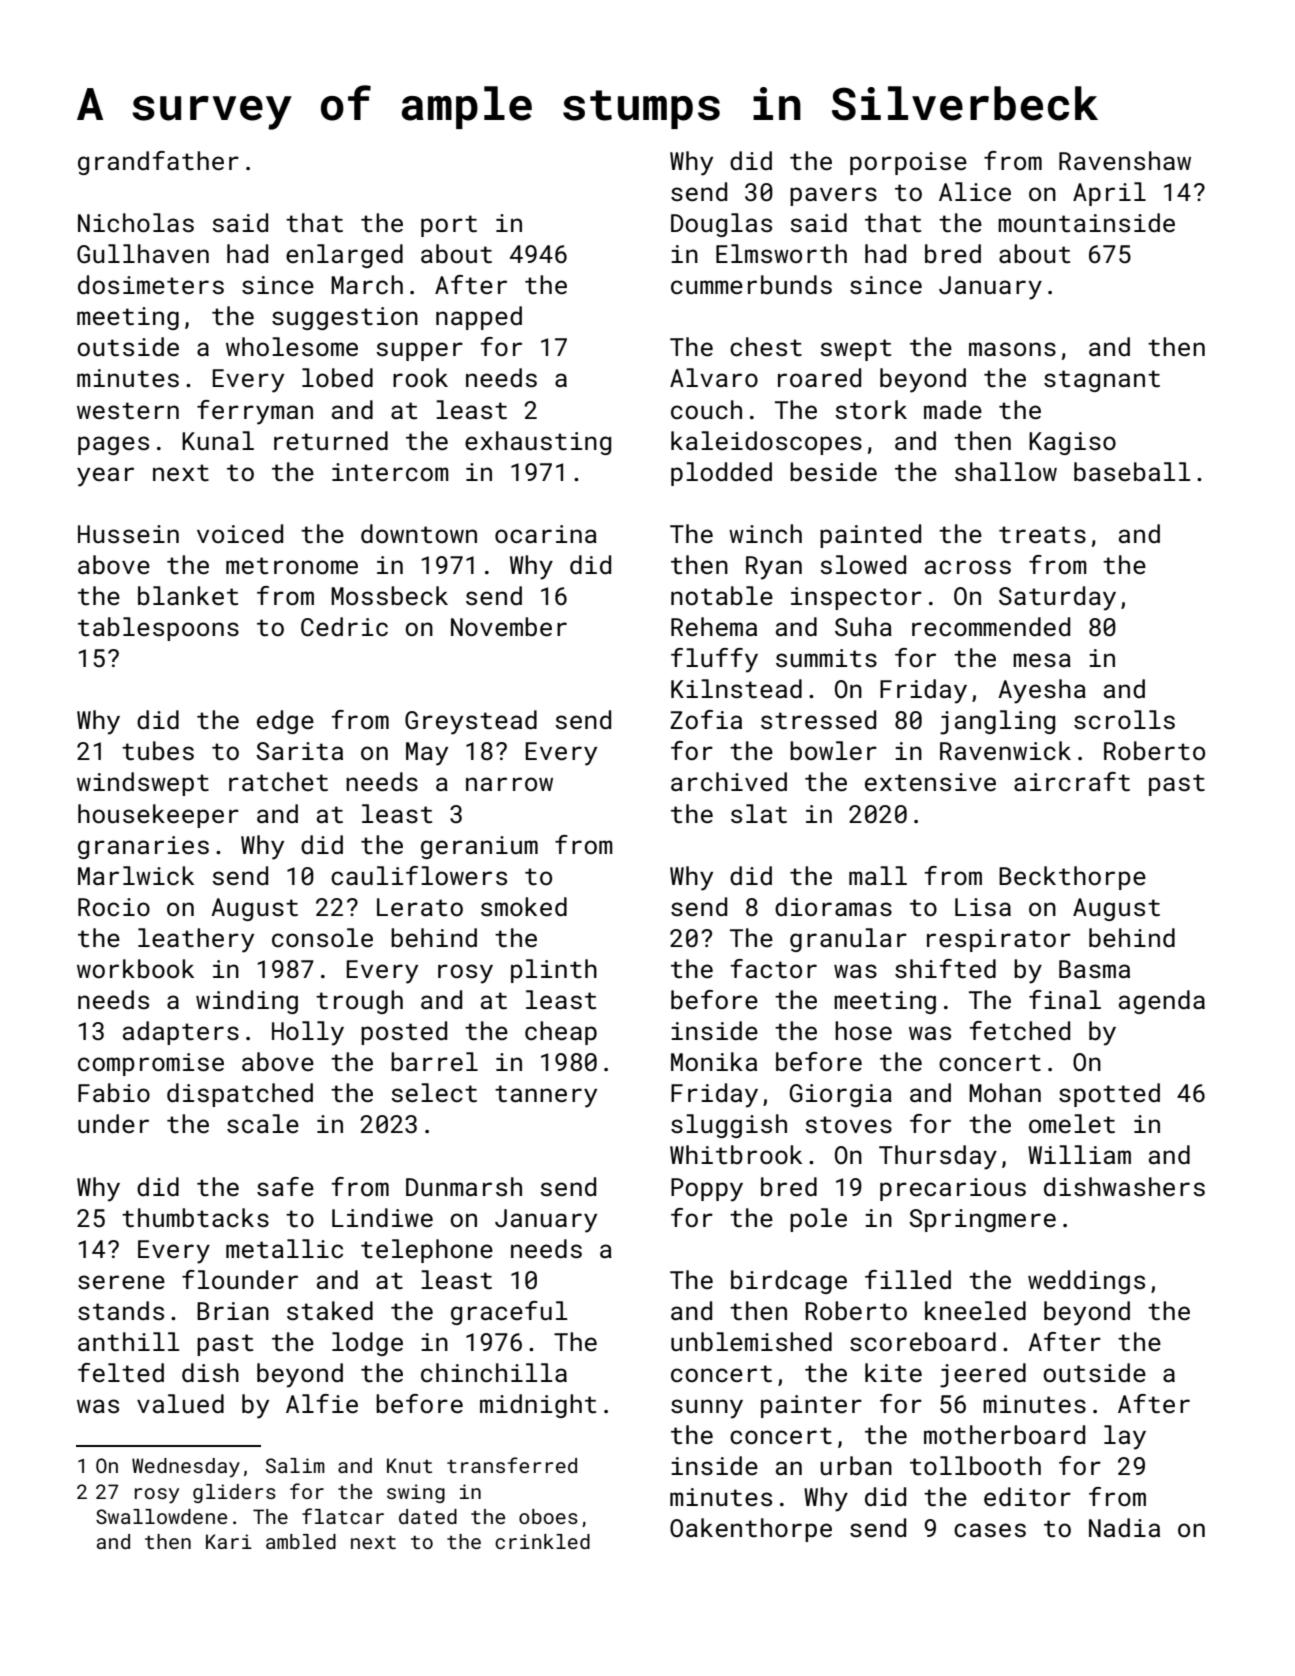 The width and height of the screenshot is (1295, 1676). I want to click on May, so click(427, 754).
